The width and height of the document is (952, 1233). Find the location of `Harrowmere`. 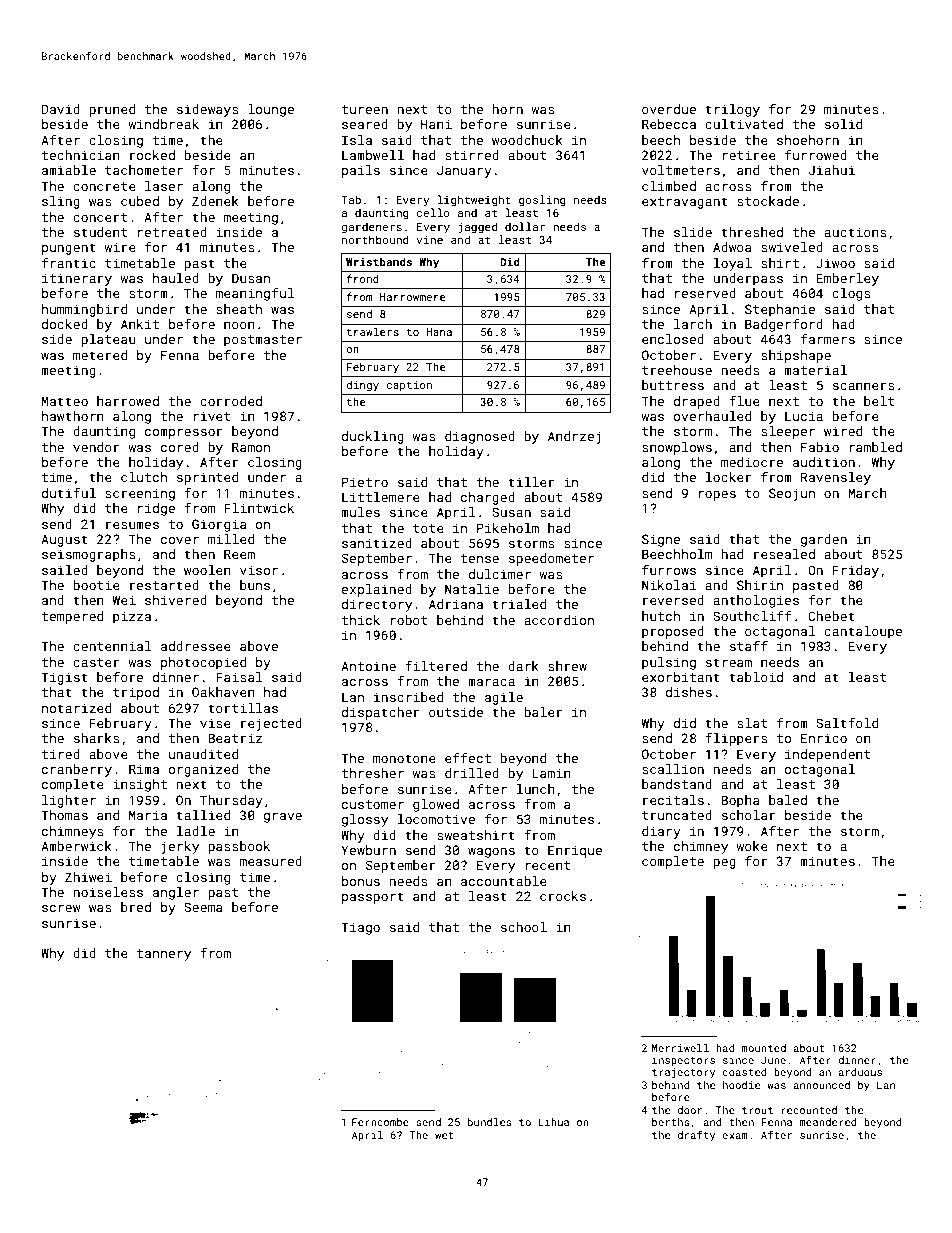

Harrowmere is located at coordinates (413, 297).
